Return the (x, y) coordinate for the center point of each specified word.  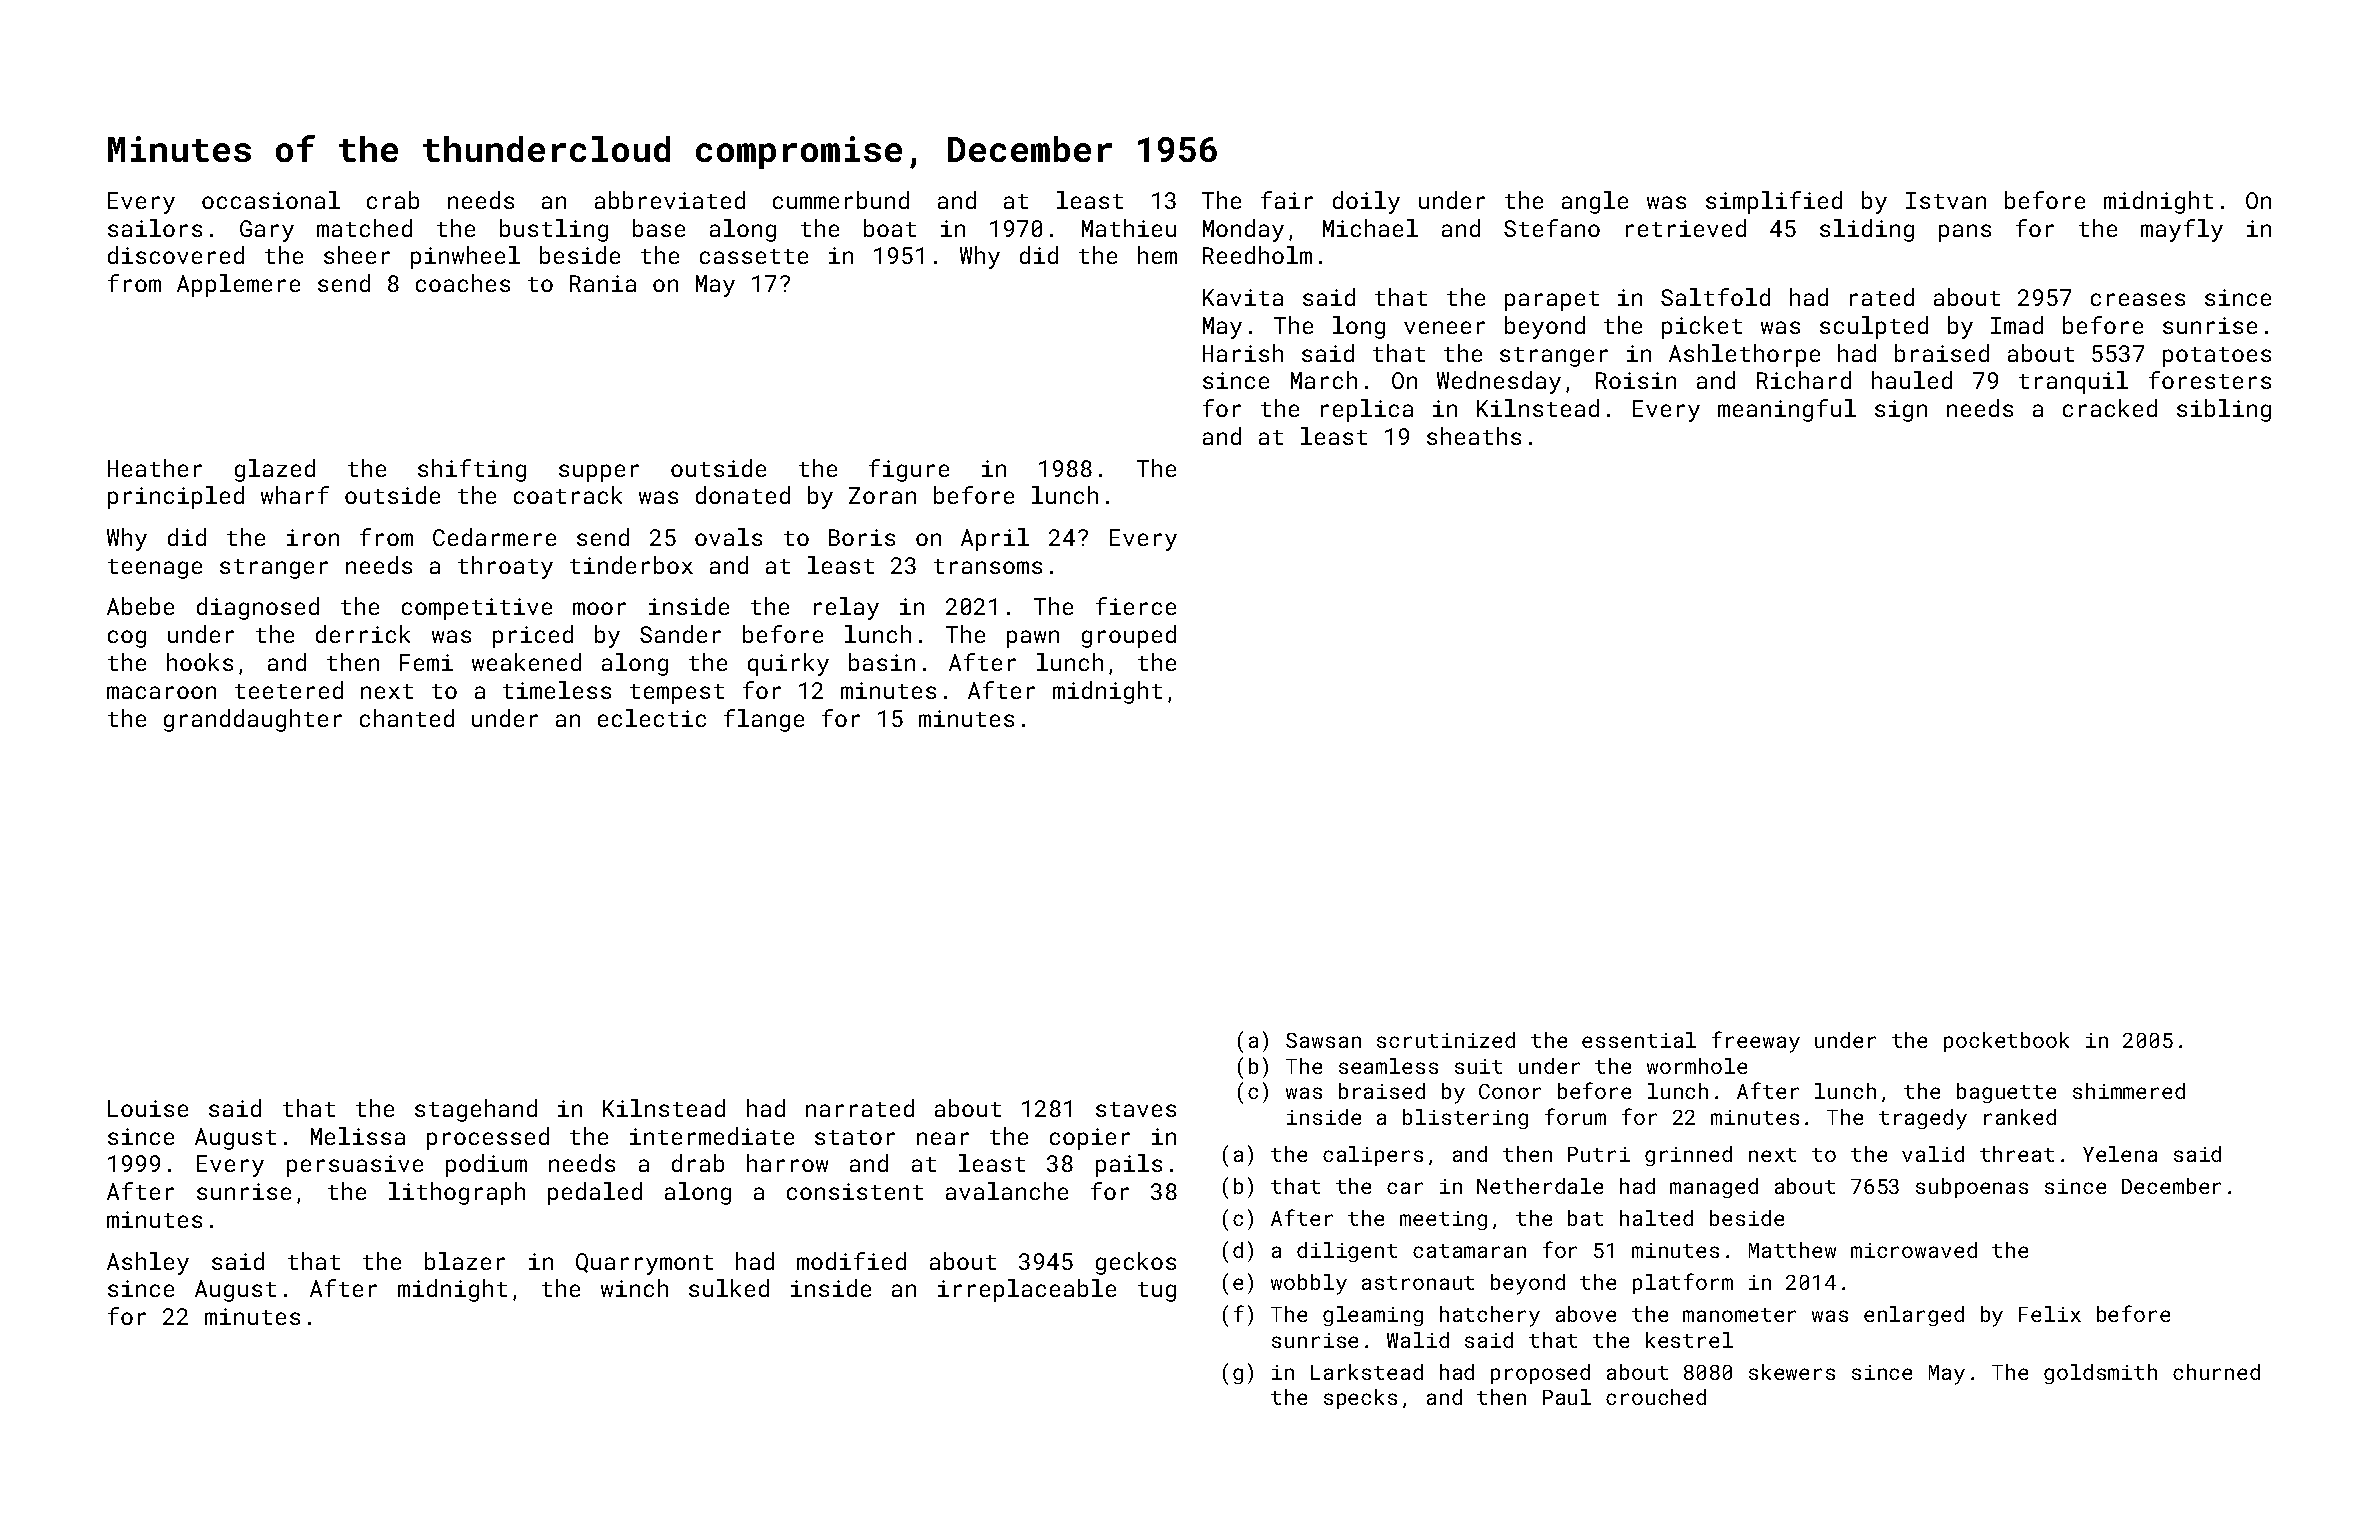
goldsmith (2100, 1374)
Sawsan (1323, 1040)
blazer (465, 1261)
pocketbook (2006, 1042)
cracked (2110, 408)
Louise (148, 1108)
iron (313, 537)
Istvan (1946, 200)
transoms (988, 566)
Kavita (1243, 297)
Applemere (238, 285)
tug (1157, 1292)
